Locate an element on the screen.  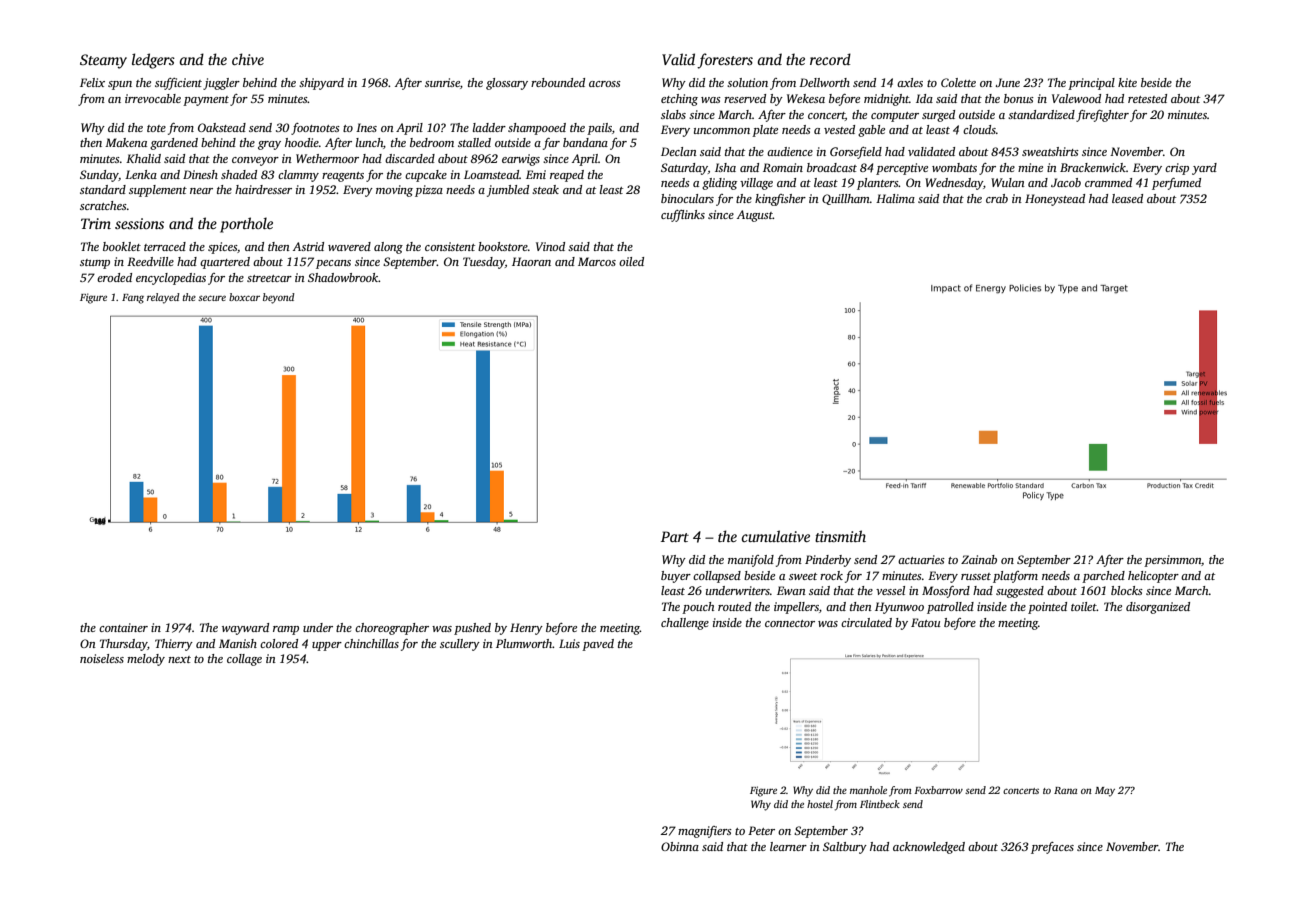
collage is located at coordinates (244, 660).
